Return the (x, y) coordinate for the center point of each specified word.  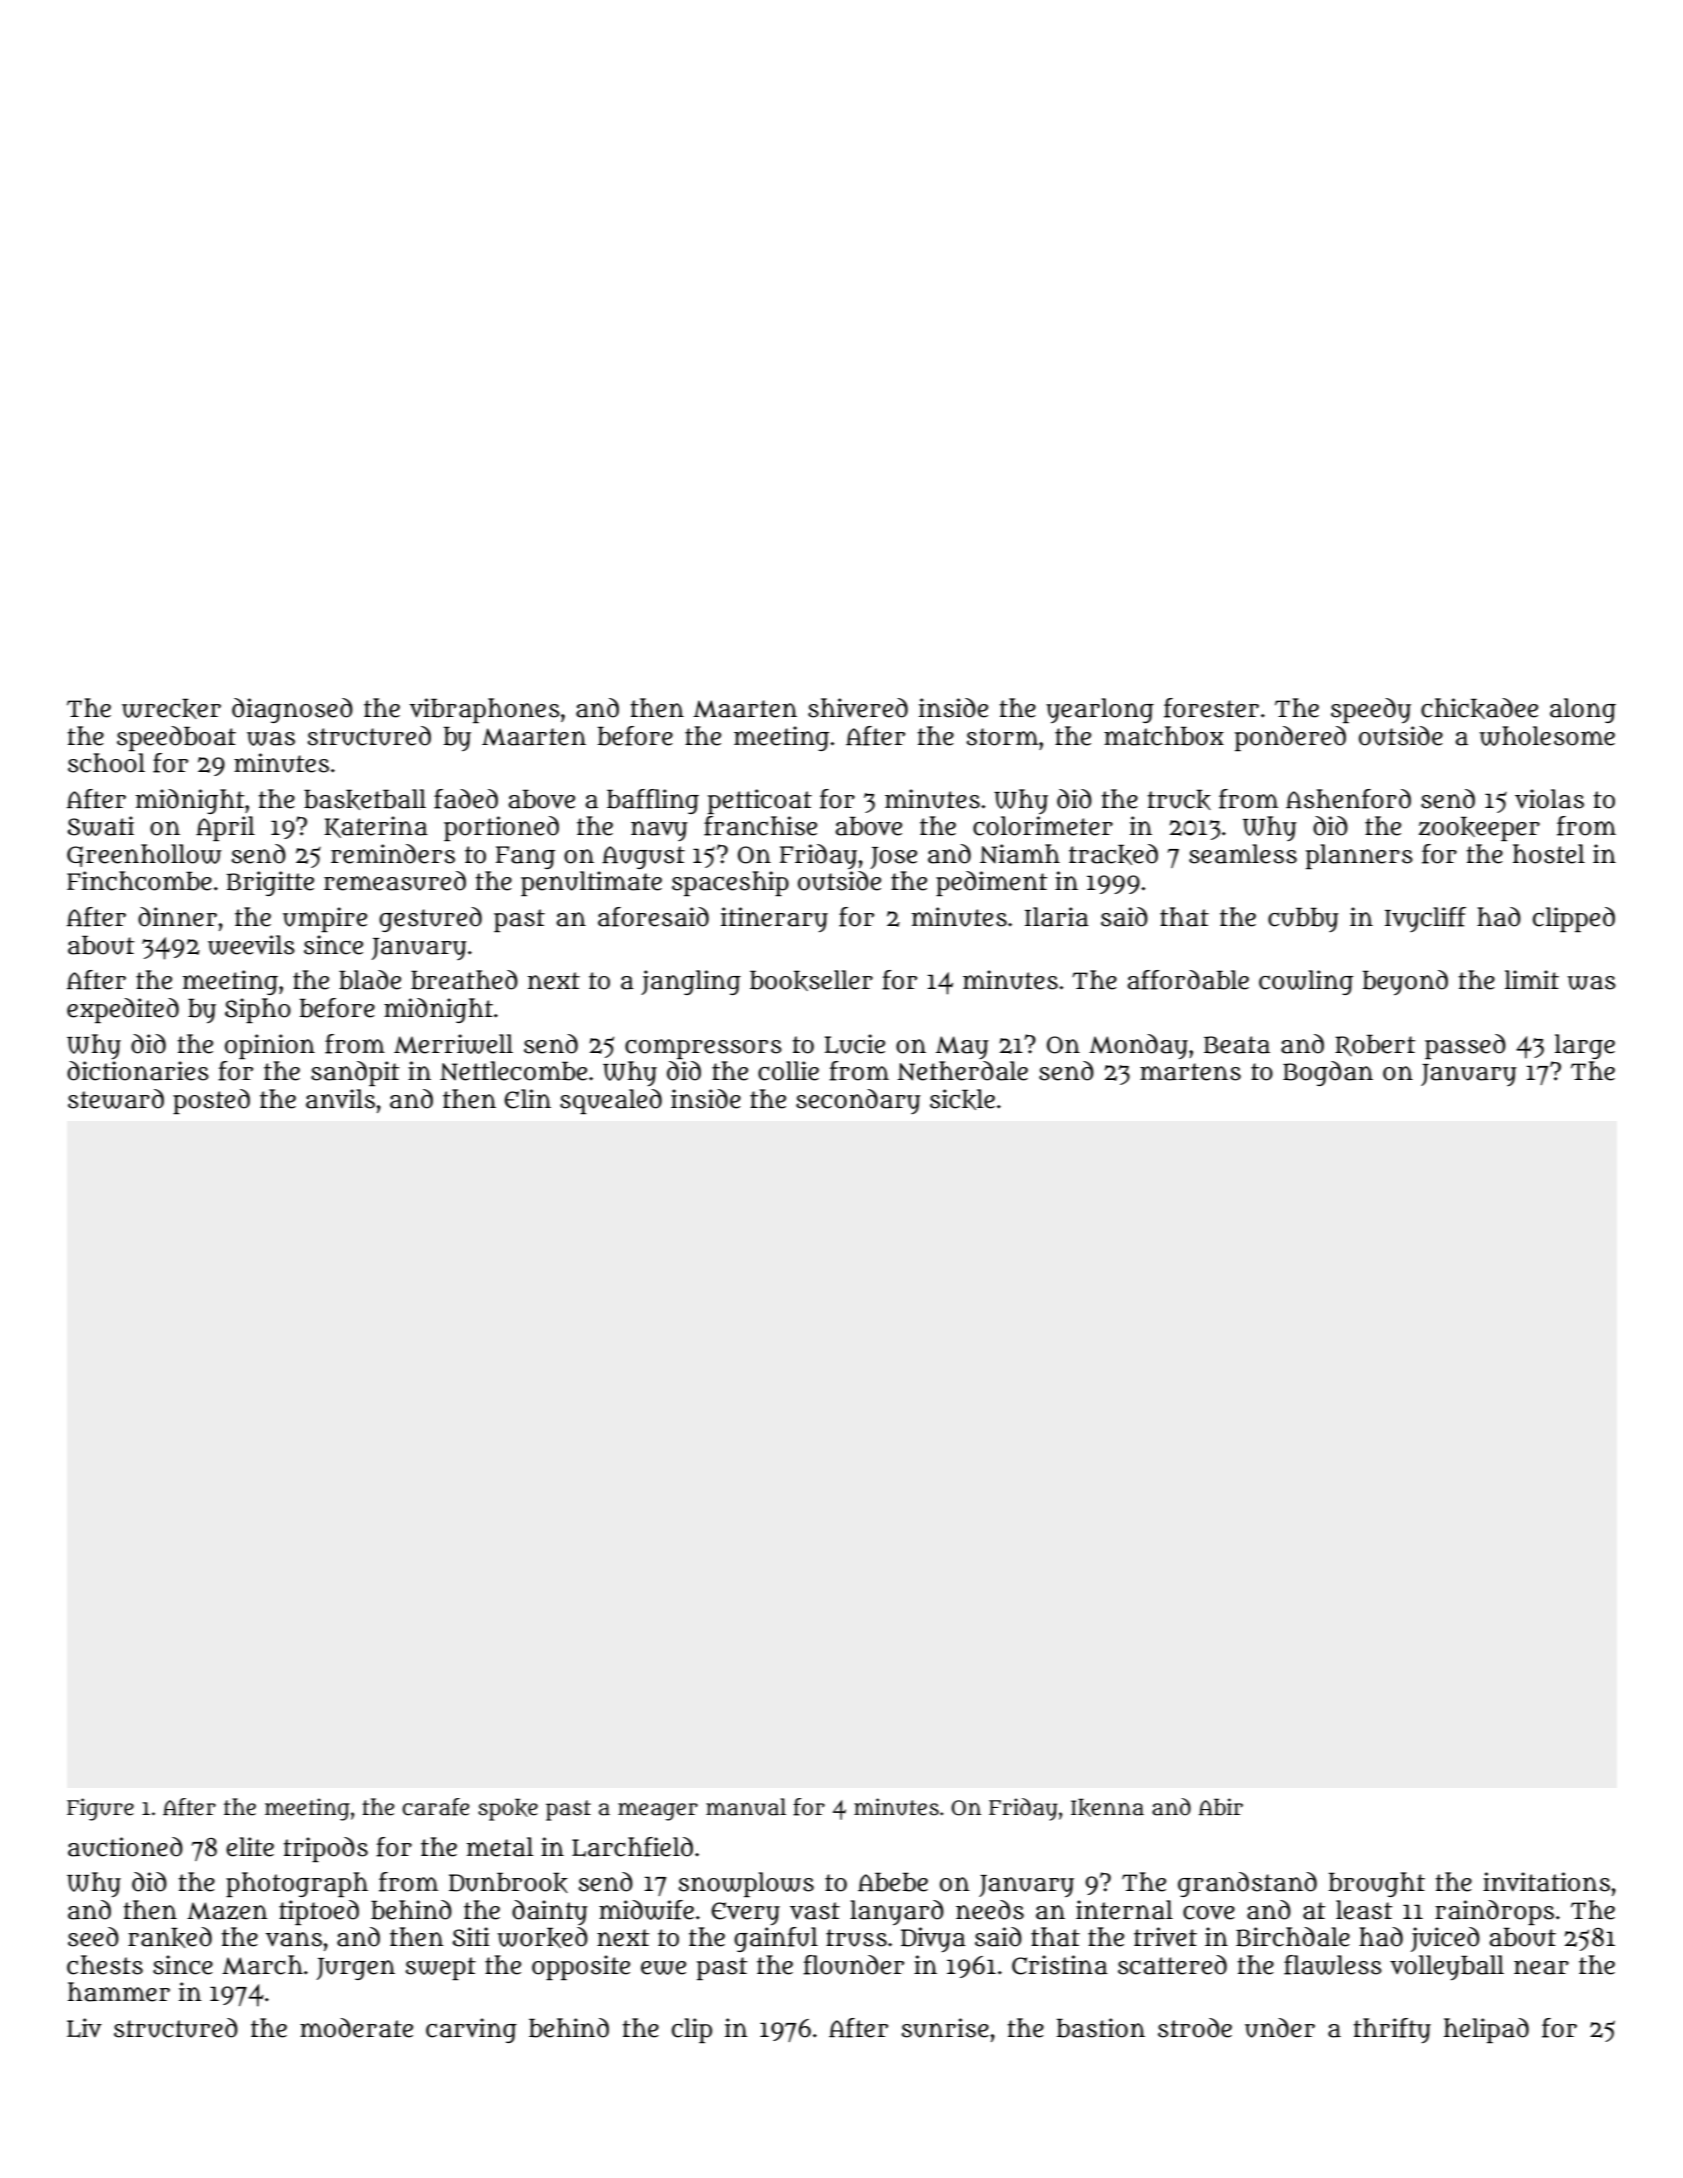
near (1541, 1967)
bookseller (811, 980)
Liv (84, 2028)
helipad (1486, 2030)
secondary (858, 1101)
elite (250, 1847)
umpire (325, 919)
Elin (527, 1099)
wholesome (1547, 736)
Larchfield (632, 1847)
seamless (1243, 854)
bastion (1100, 2028)
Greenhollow (144, 855)
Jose (893, 858)
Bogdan (1328, 1073)
